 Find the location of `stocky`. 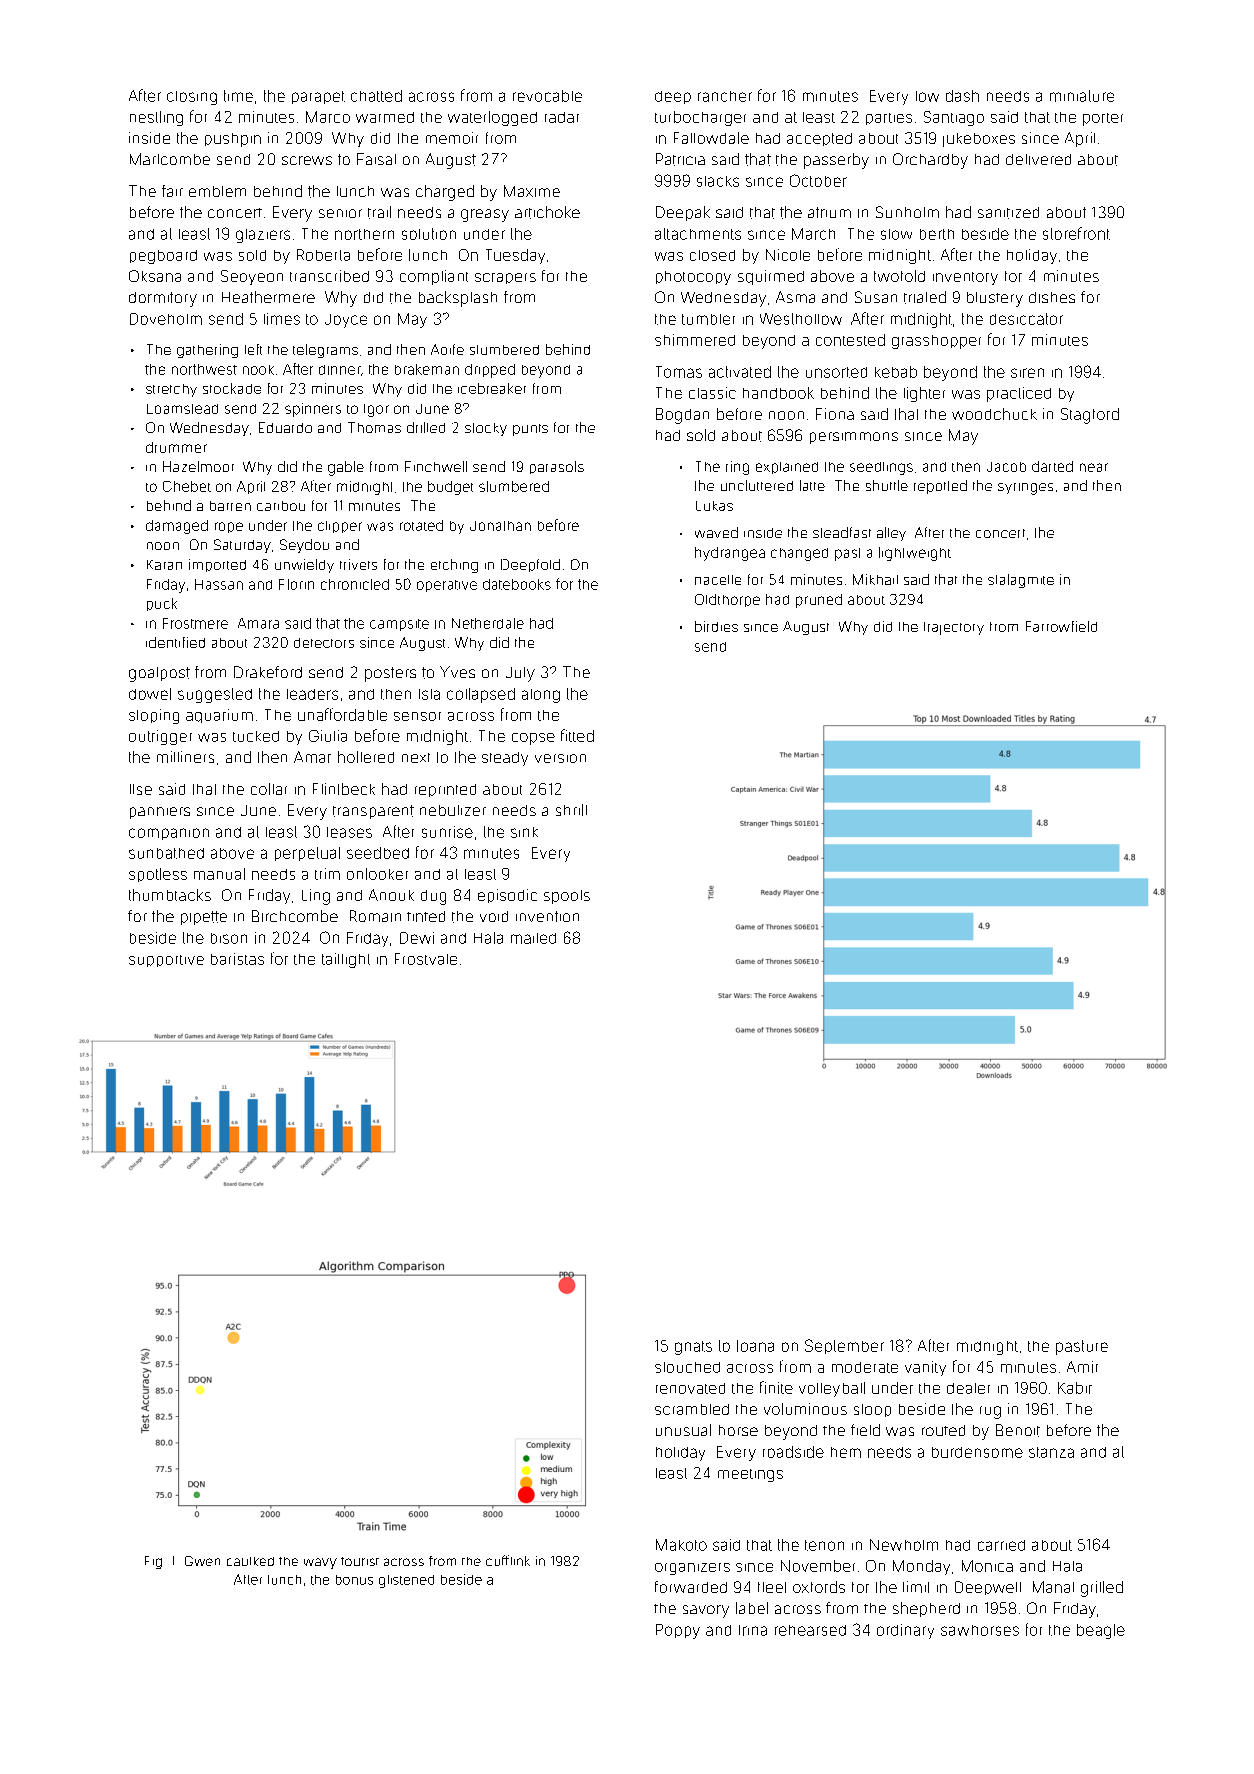

stocky is located at coordinates (486, 429).
